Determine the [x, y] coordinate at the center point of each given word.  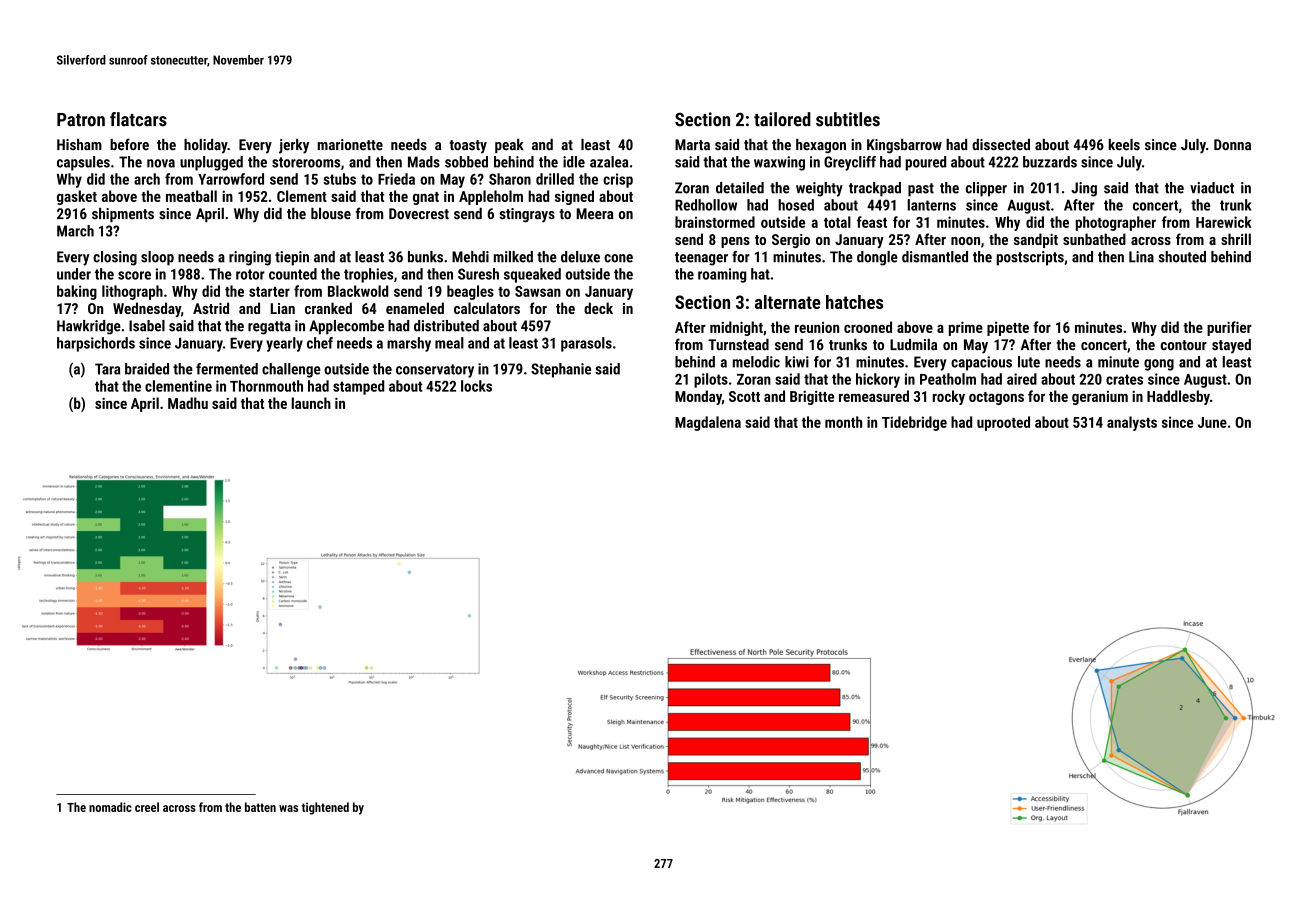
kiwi [797, 362]
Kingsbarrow [904, 146]
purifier [1229, 328]
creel [147, 807]
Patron [81, 120]
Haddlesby [1178, 397]
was [288, 808]
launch [311, 403]
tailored [782, 119]
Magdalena [708, 423]
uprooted [1003, 423]
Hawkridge [89, 327]
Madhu [188, 403]
